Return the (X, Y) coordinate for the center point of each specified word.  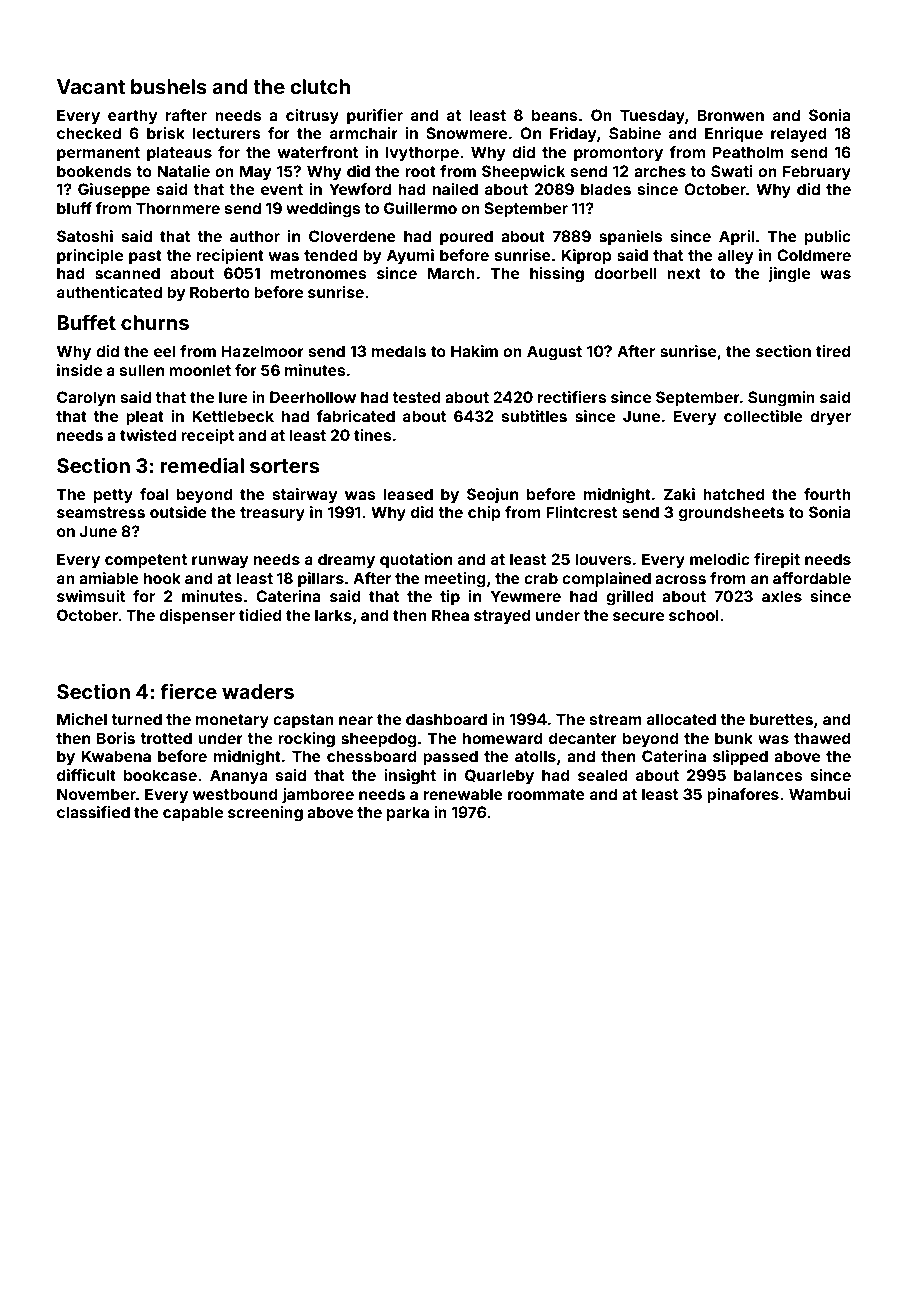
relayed (799, 134)
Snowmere (466, 133)
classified (93, 812)
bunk (734, 738)
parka (408, 813)
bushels (169, 86)
